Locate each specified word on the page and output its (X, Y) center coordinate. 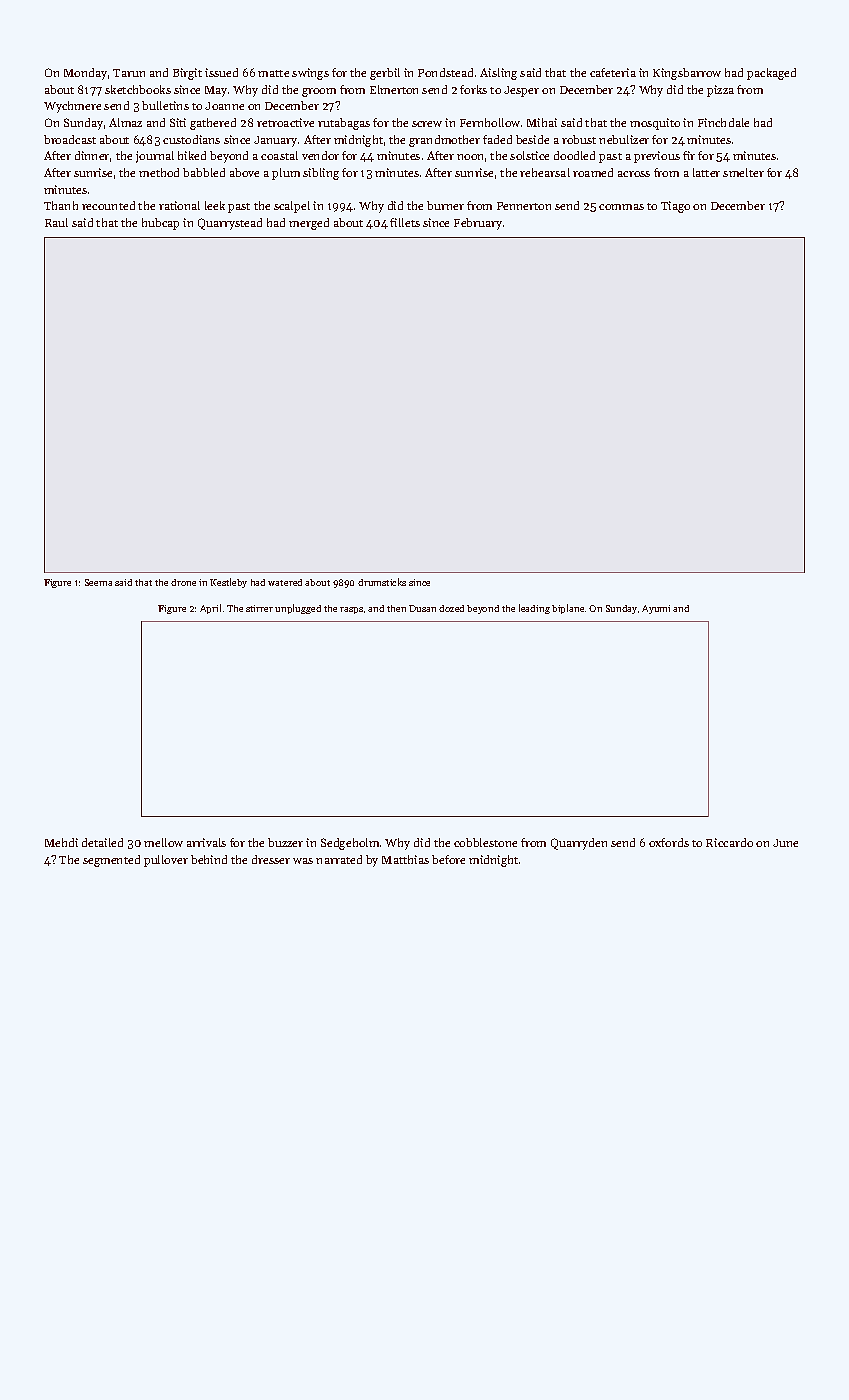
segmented (111, 861)
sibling (321, 174)
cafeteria (613, 72)
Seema (98, 582)
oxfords (669, 842)
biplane (568, 609)
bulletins (165, 105)
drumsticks (382, 582)
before (448, 859)
